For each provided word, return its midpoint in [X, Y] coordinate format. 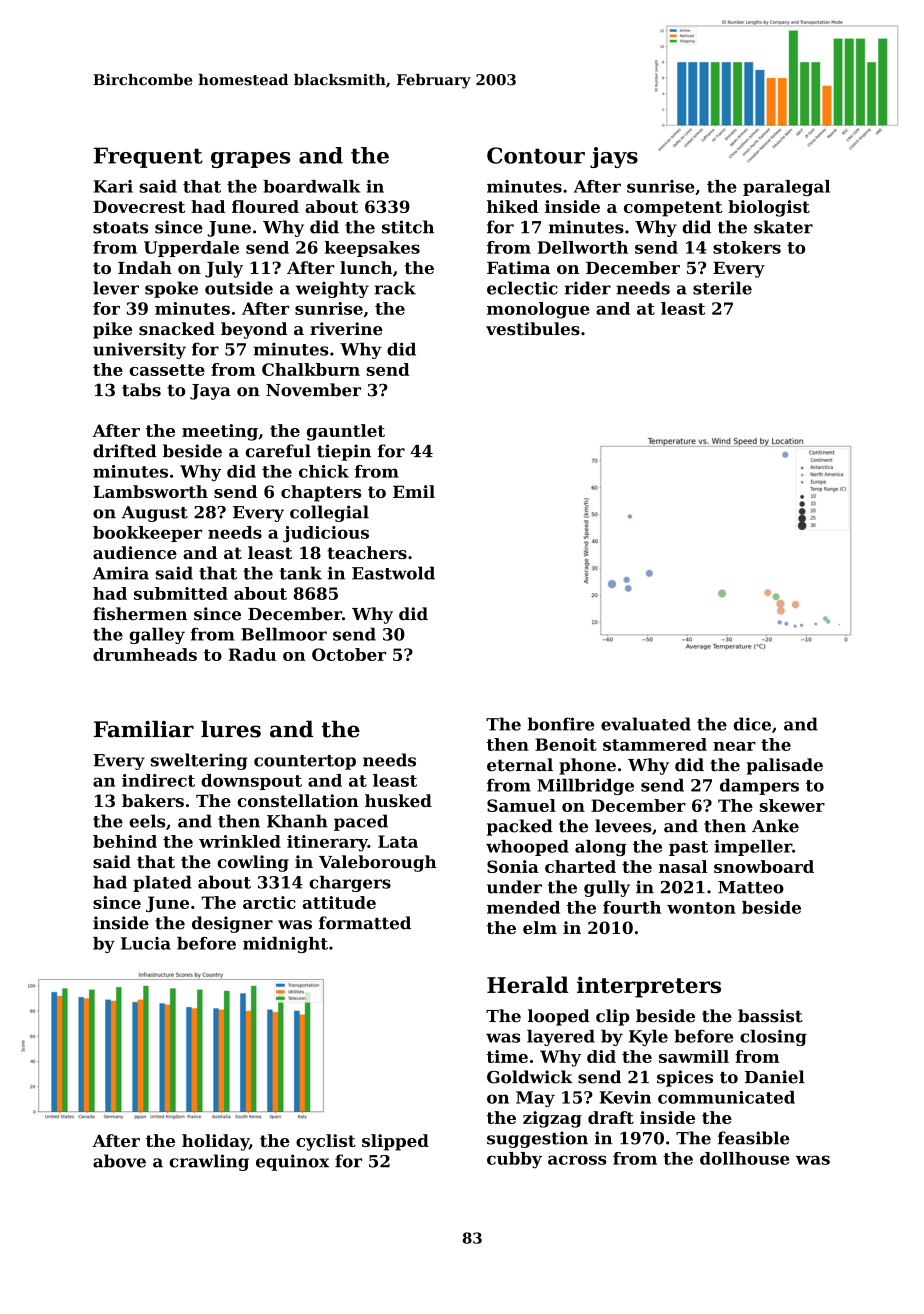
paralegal [786, 188]
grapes [250, 160]
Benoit [566, 744]
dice [752, 724]
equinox [292, 1162]
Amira [121, 573]
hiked [512, 206]
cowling [253, 863]
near [734, 746]
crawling [209, 1162]
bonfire [561, 724]
